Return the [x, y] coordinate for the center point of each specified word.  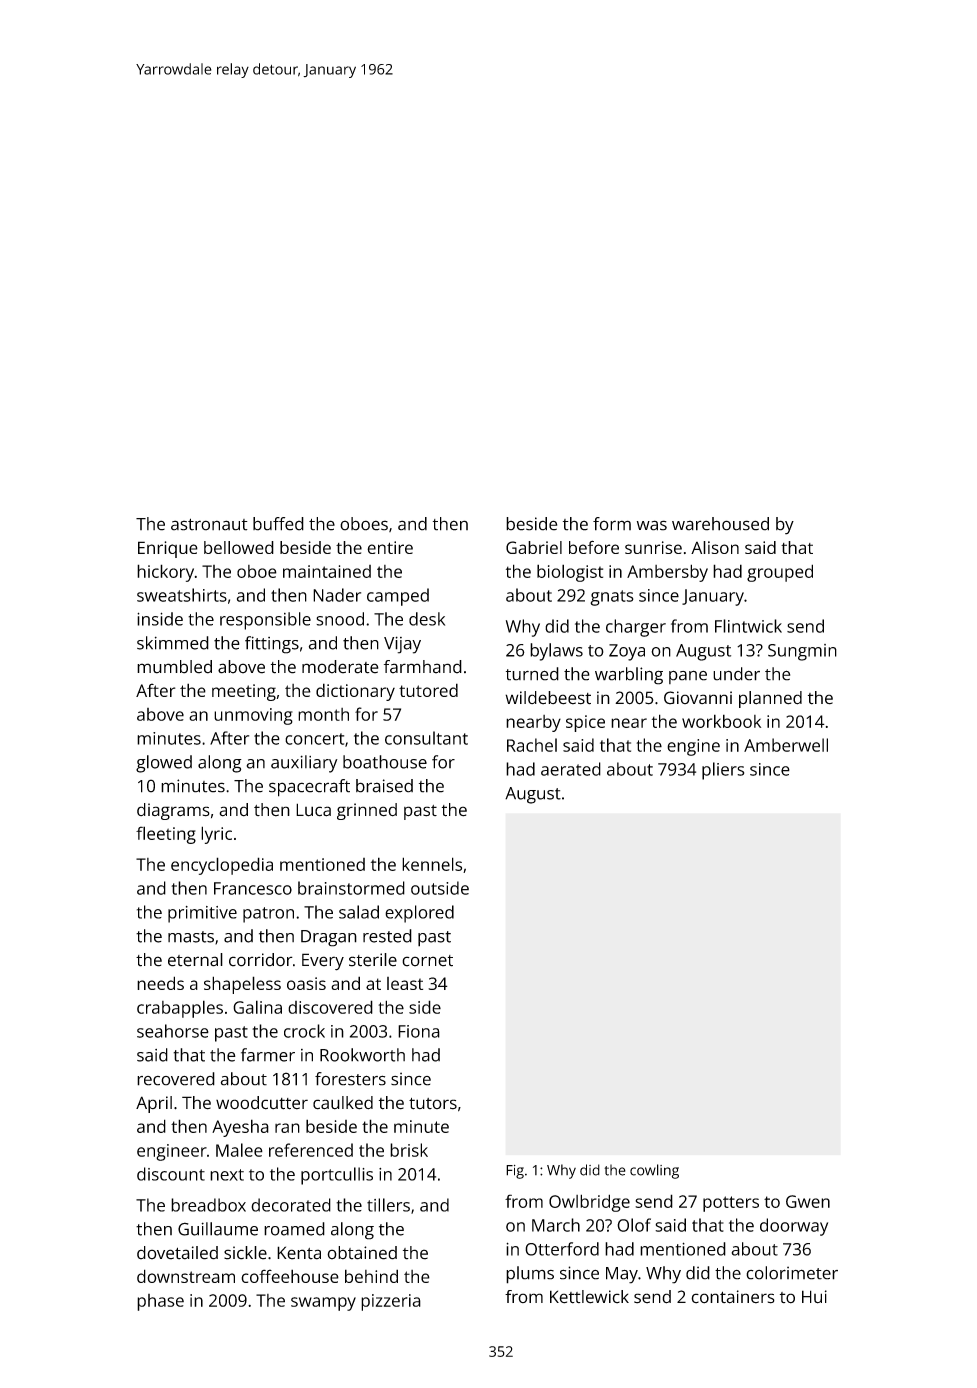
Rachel [532, 745]
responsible [265, 621]
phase [160, 1302]
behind [371, 1276]
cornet [427, 961]
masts [191, 937]
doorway [794, 1227]
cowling [654, 1171]
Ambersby [667, 573]
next [227, 1175]
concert [314, 739]
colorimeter [792, 1273]
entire [390, 547]
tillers [388, 1205]
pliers [723, 771]
